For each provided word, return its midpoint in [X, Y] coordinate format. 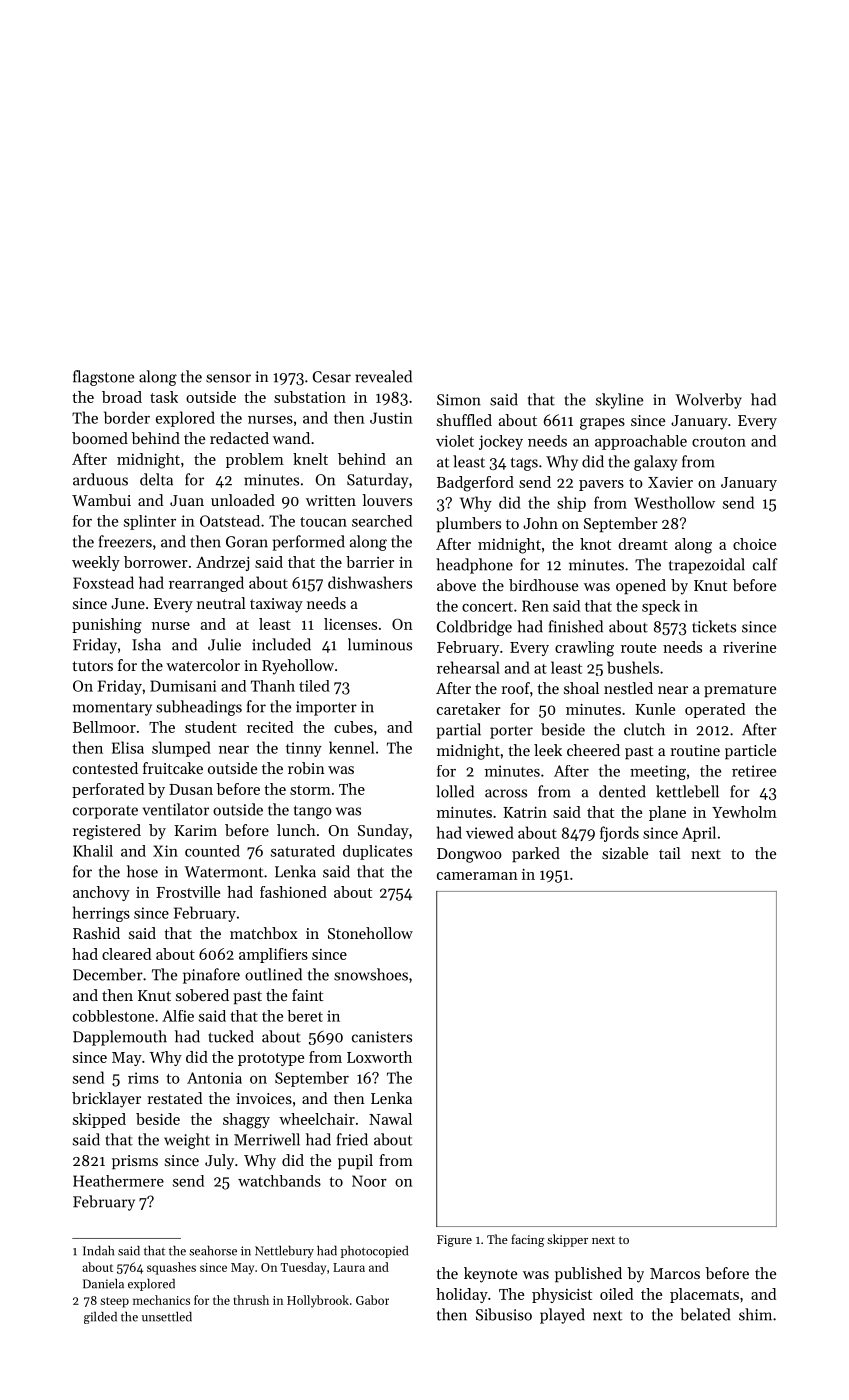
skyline [619, 401]
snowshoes [371, 974]
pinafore [211, 976]
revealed [383, 376]
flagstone [103, 378]
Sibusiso [504, 1314]
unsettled [167, 1317]
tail [670, 853]
